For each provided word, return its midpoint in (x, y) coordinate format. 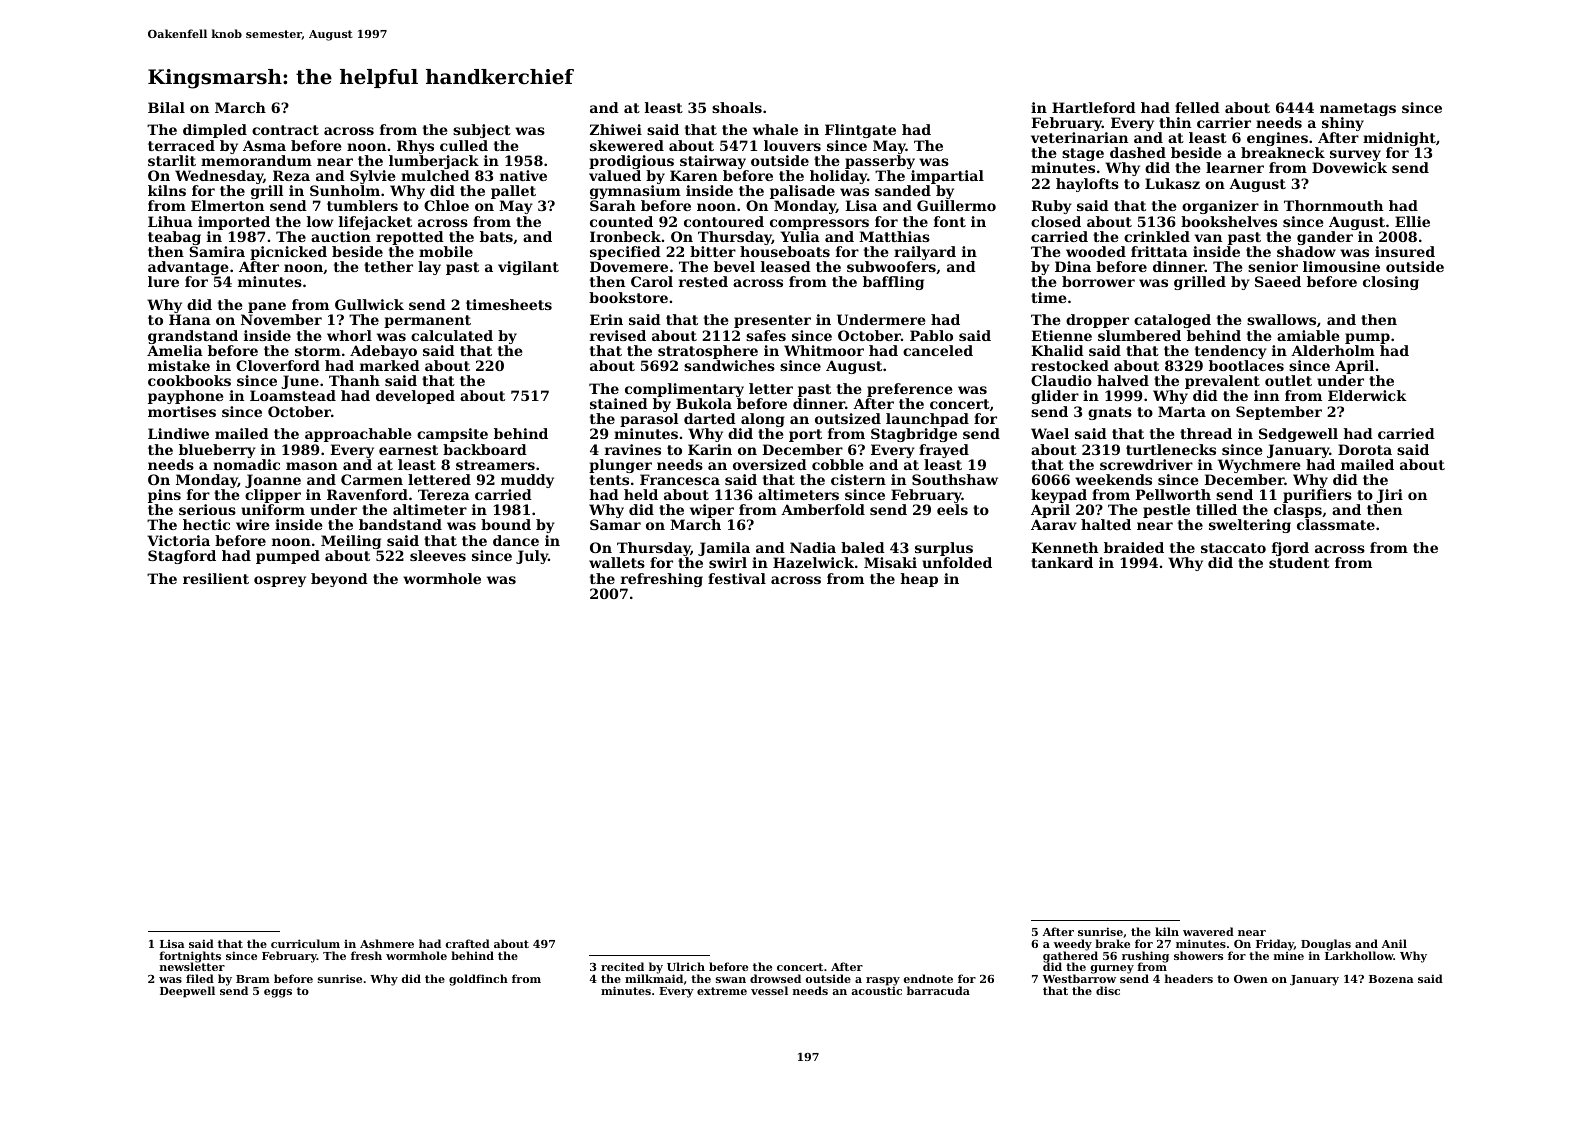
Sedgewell (1298, 435)
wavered (1208, 931)
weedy (1073, 945)
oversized (770, 464)
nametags (1358, 109)
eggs (278, 993)
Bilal (166, 107)
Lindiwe (178, 433)
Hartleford (1094, 107)
